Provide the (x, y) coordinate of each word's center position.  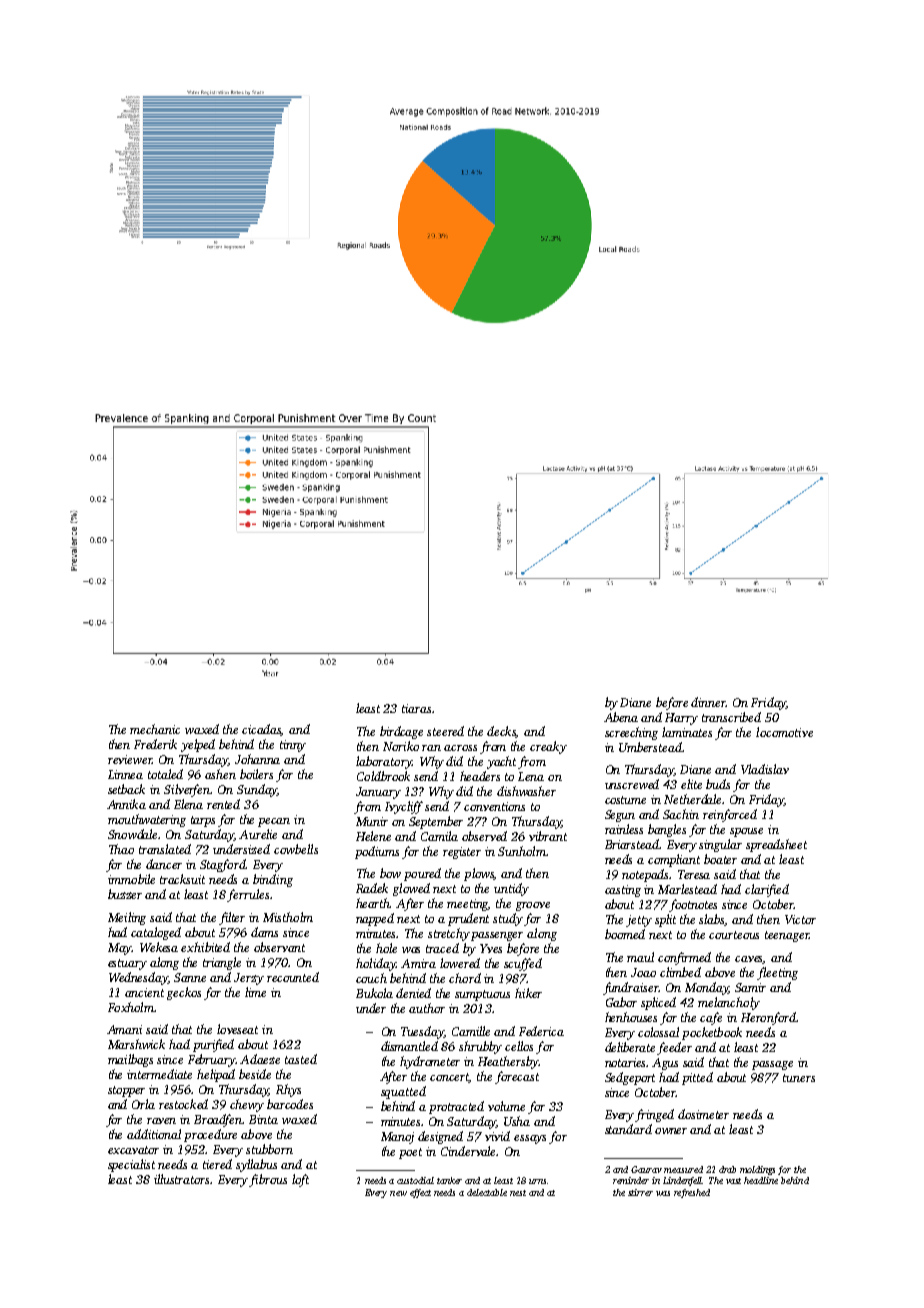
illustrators (181, 1179)
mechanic (155, 729)
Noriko (401, 746)
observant (279, 947)
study (508, 919)
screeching (631, 733)
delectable (487, 1192)
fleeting (777, 973)
